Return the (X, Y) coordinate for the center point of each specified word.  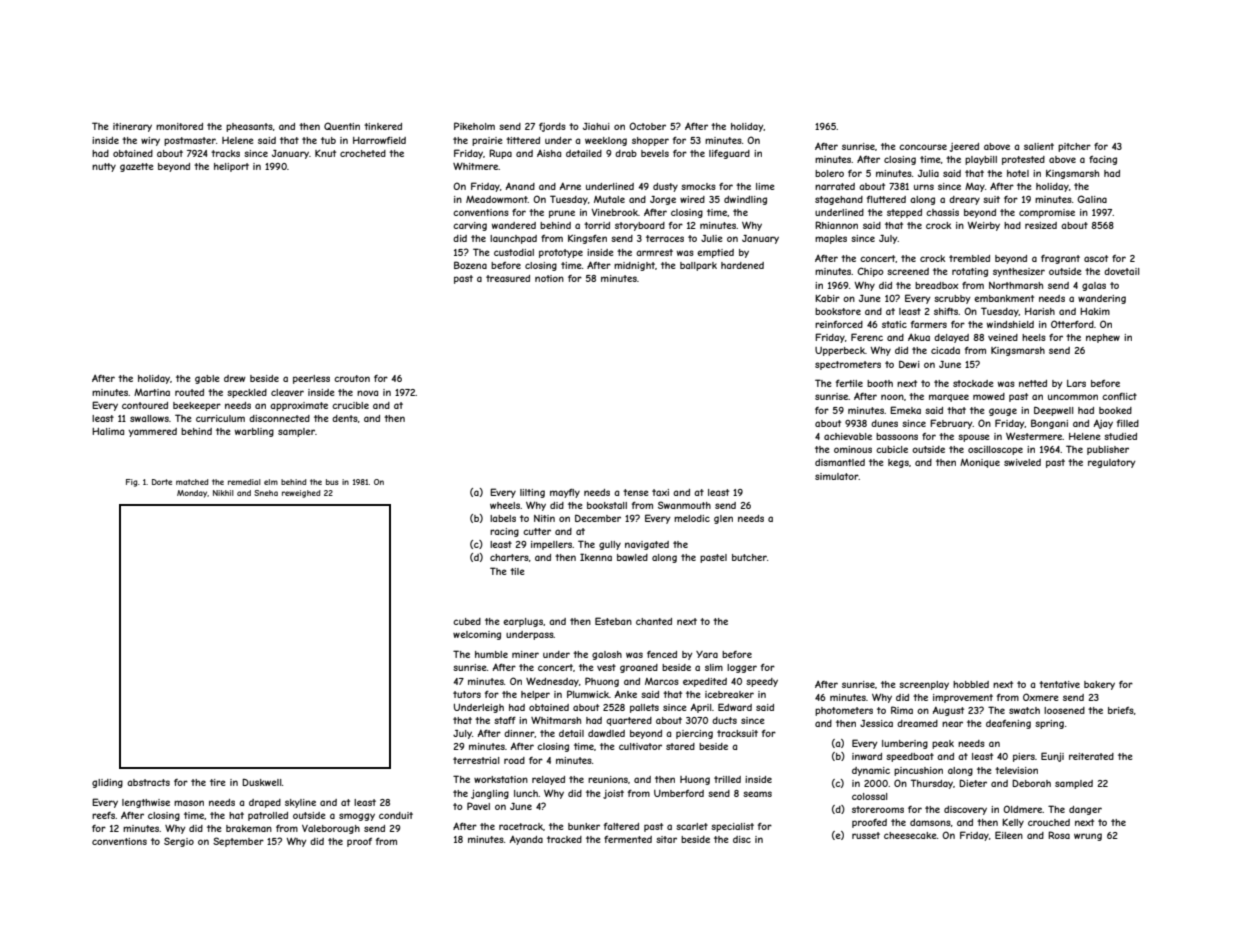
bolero (829, 173)
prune (562, 214)
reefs (103, 815)
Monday (192, 494)
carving (470, 226)
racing (504, 532)
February (951, 424)
